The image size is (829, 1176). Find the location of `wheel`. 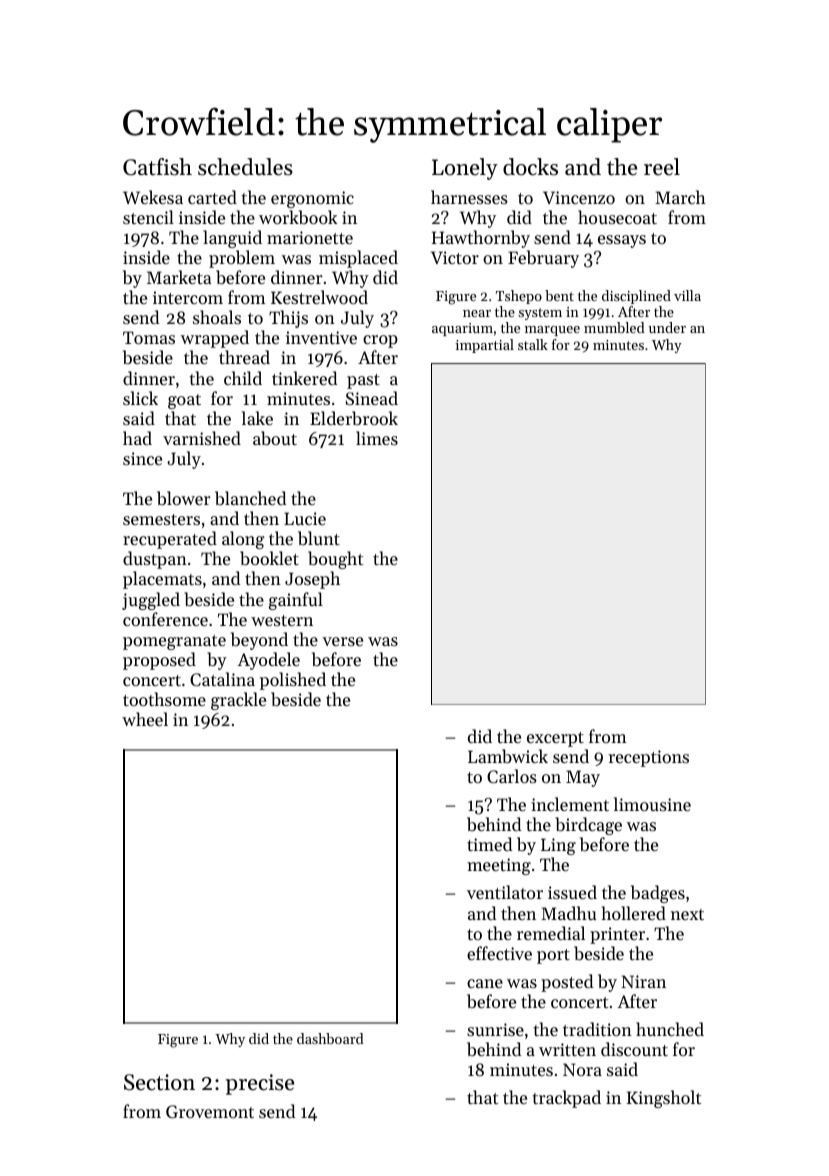

wheel is located at coordinates (145, 719).
